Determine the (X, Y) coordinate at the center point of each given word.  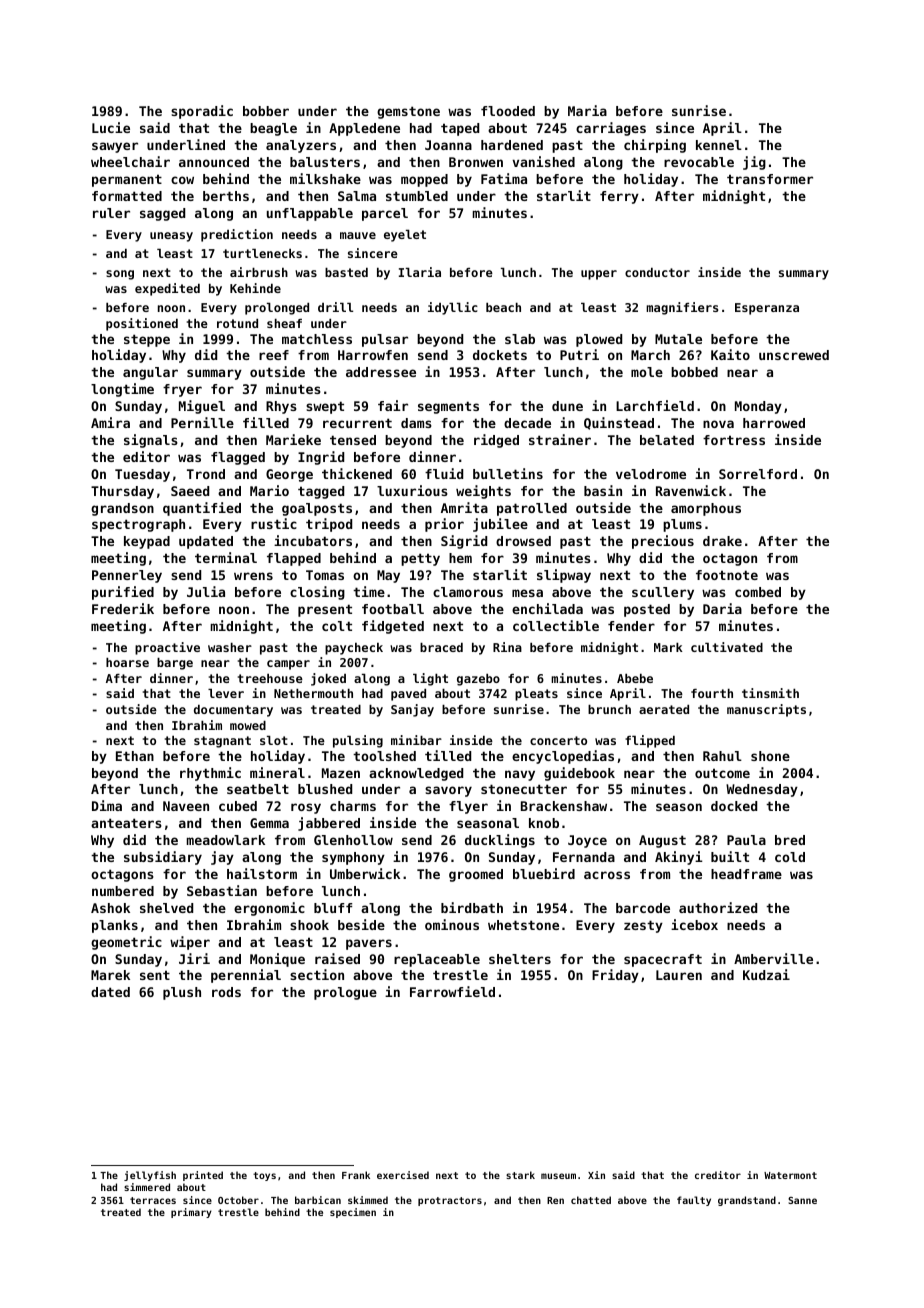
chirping (655, 146)
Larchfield (655, 405)
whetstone (523, 925)
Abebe (635, 678)
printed (203, 1176)
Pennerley (127, 576)
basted (346, 272)
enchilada (547, 608)
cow (182, 180)
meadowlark (226, 840)
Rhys (281, 407)
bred (790, 840)
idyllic (453, 308)
